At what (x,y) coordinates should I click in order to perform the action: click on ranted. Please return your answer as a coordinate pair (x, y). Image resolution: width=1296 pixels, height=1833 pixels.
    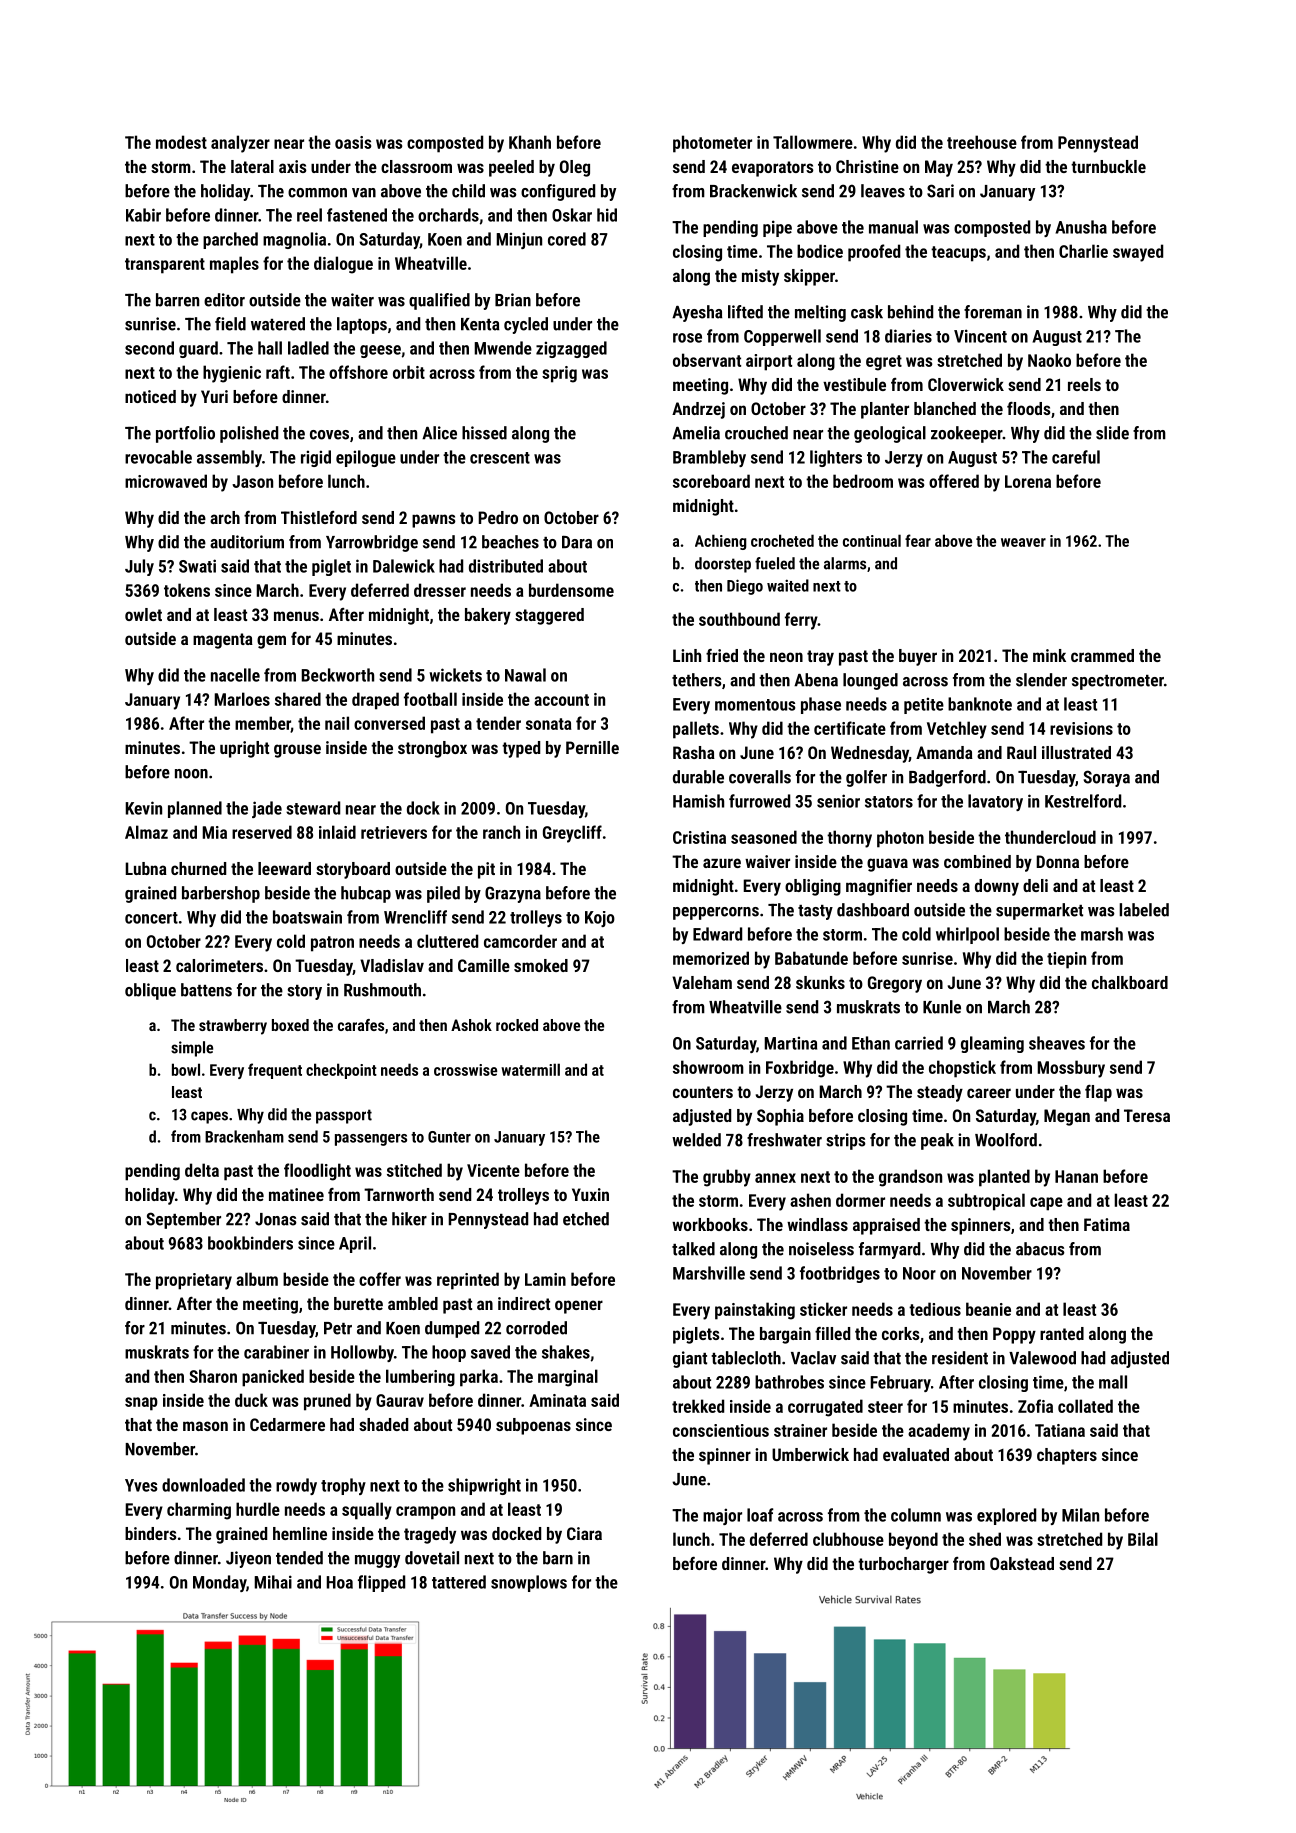
    Looking at the image, I should click on (1062, 1333).
